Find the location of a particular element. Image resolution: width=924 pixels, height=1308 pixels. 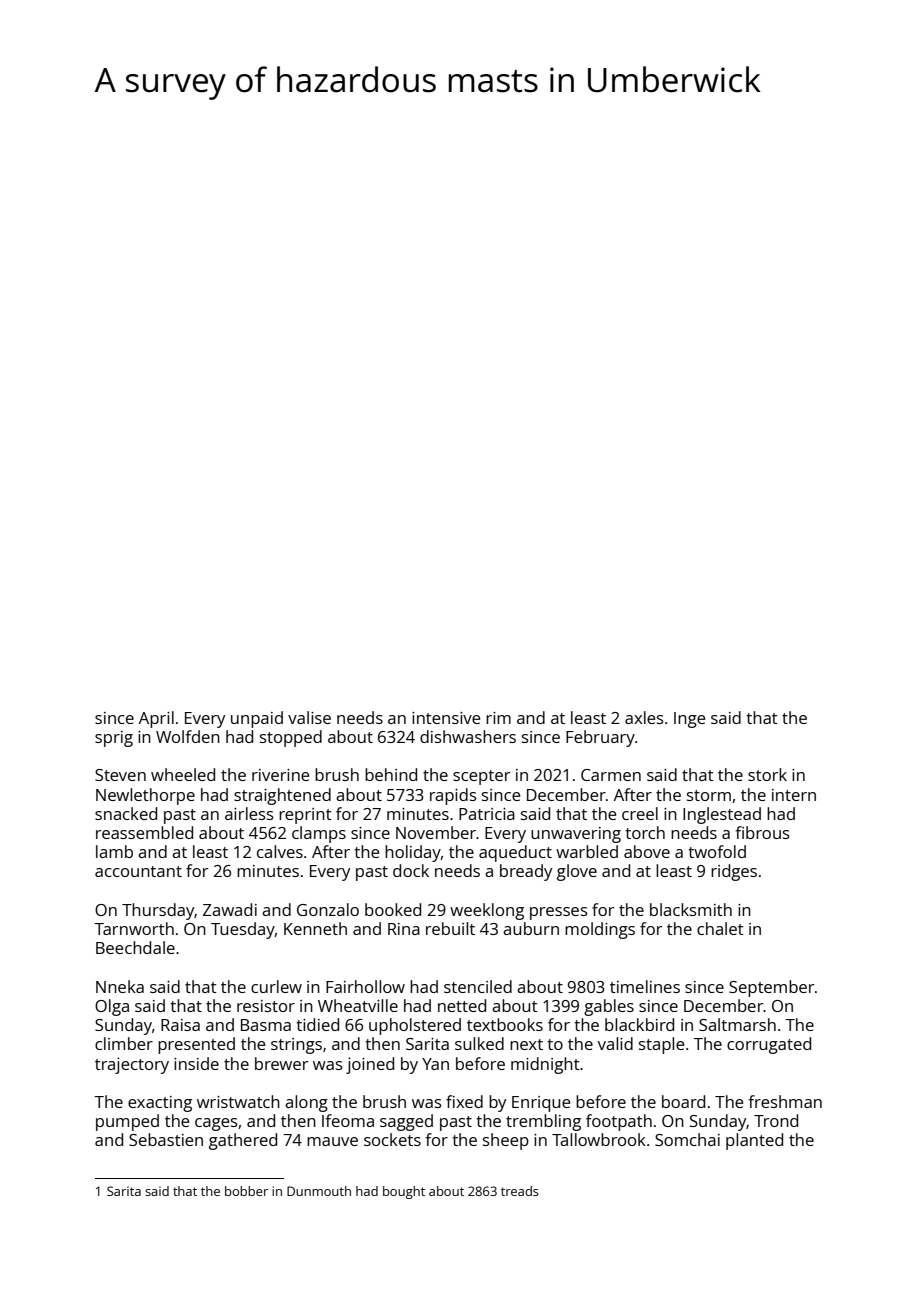

sprig is located at coordinates (114, 739).
